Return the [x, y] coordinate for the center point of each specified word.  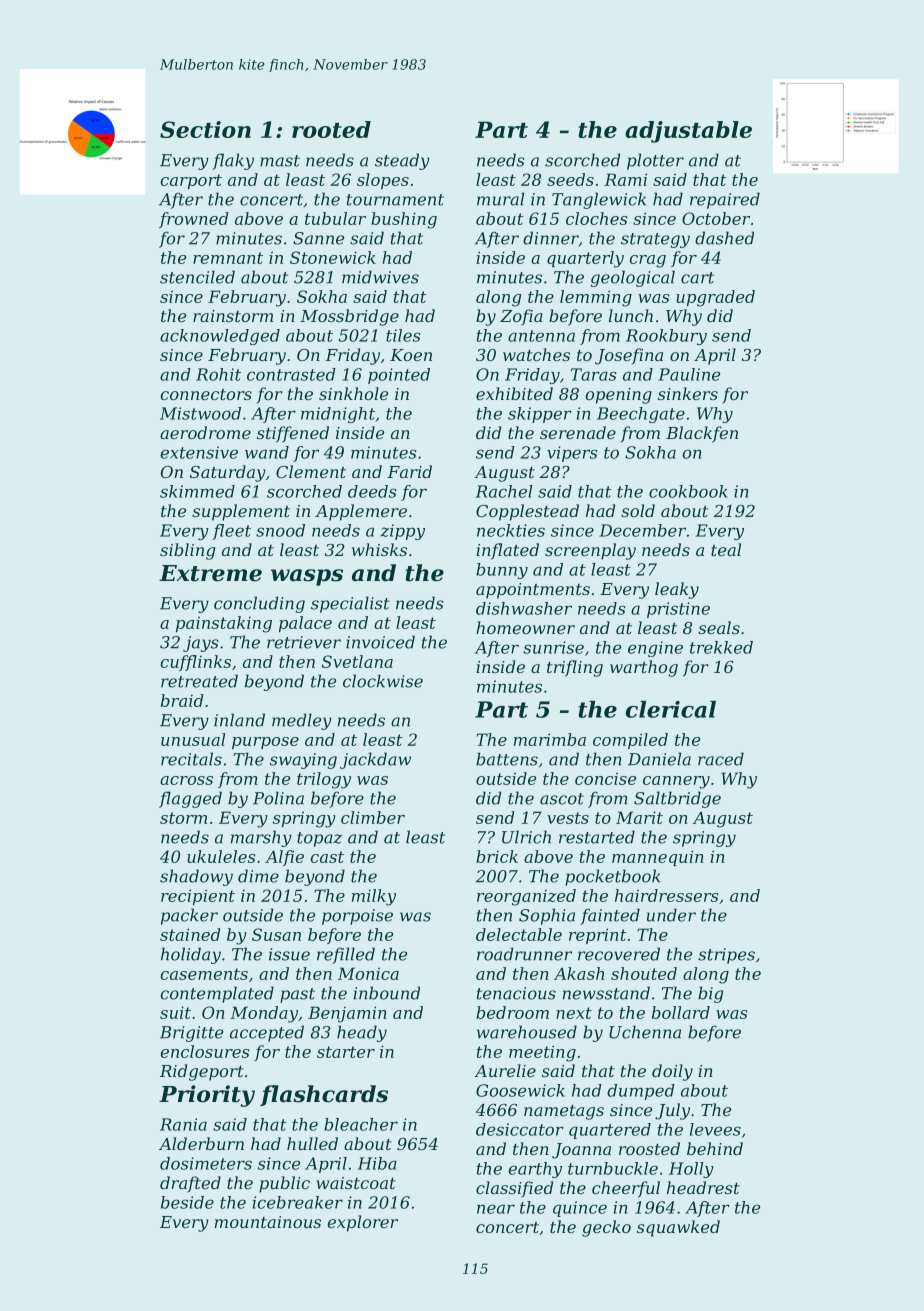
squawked [678, 1228]
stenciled [197, 277]
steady [402, 161]
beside [187, 1202]
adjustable [688, 132]
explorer [362, 1223]
